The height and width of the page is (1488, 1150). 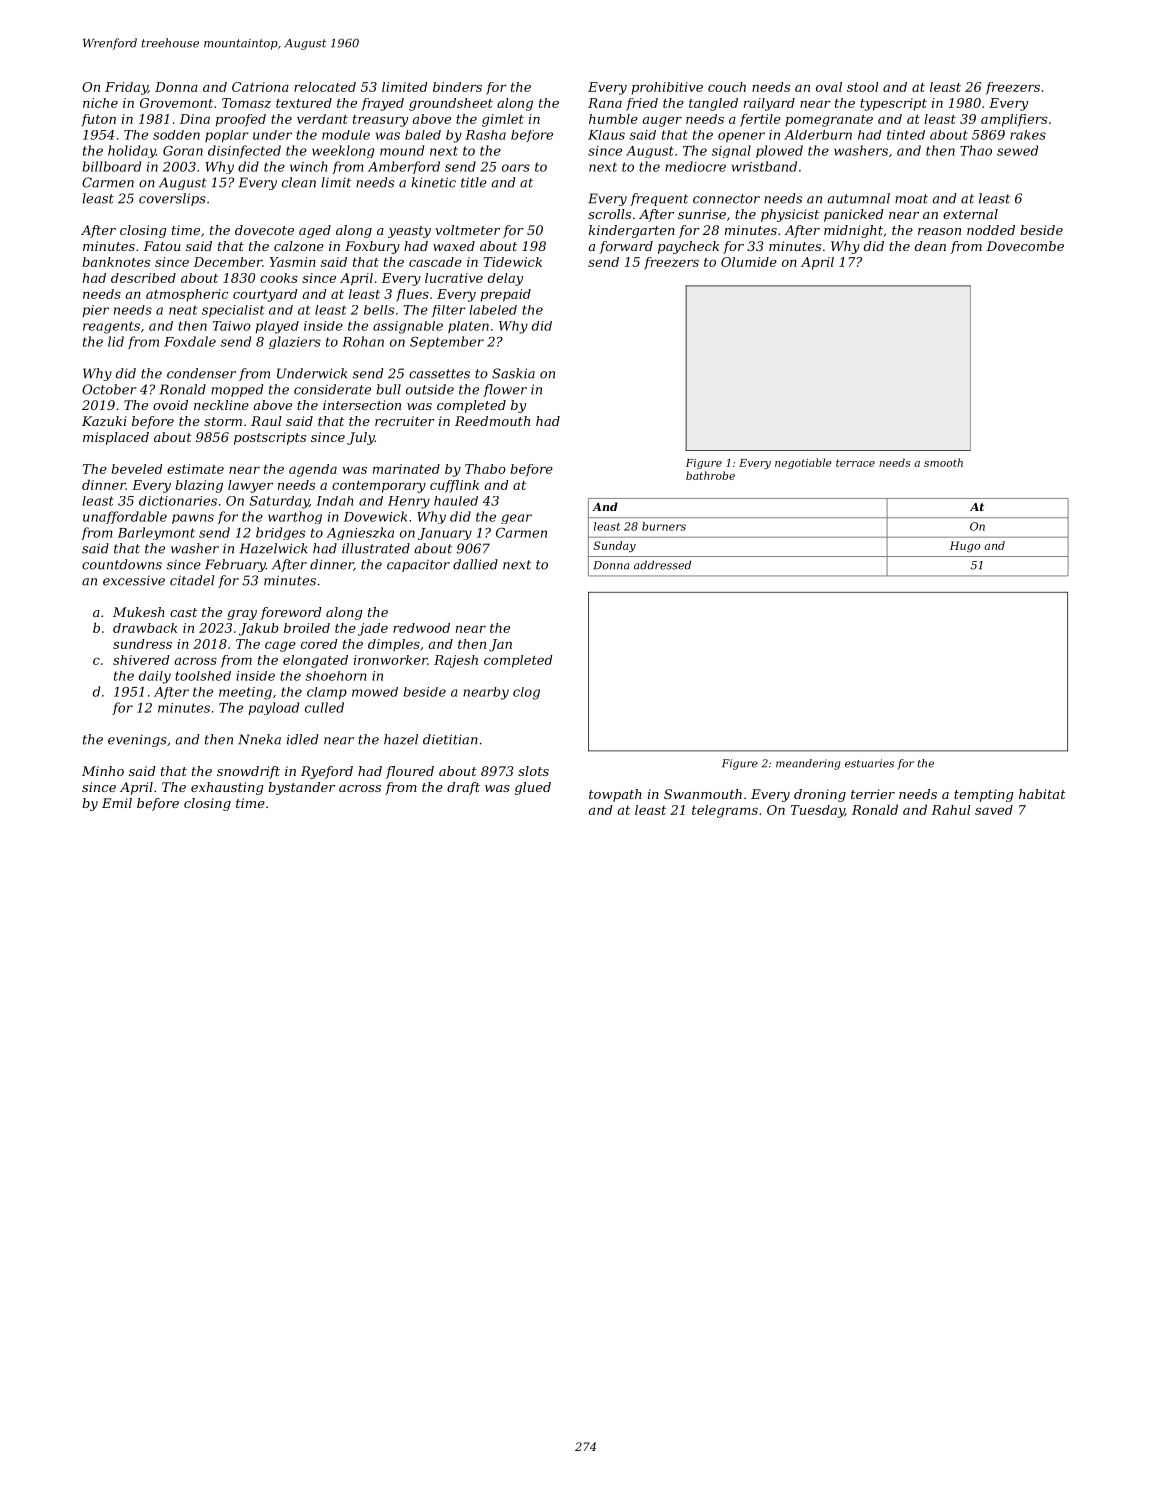 What do you see at coordinates (126, 88) in the page?
I see `Friday` at bounding box center [126, 88].
